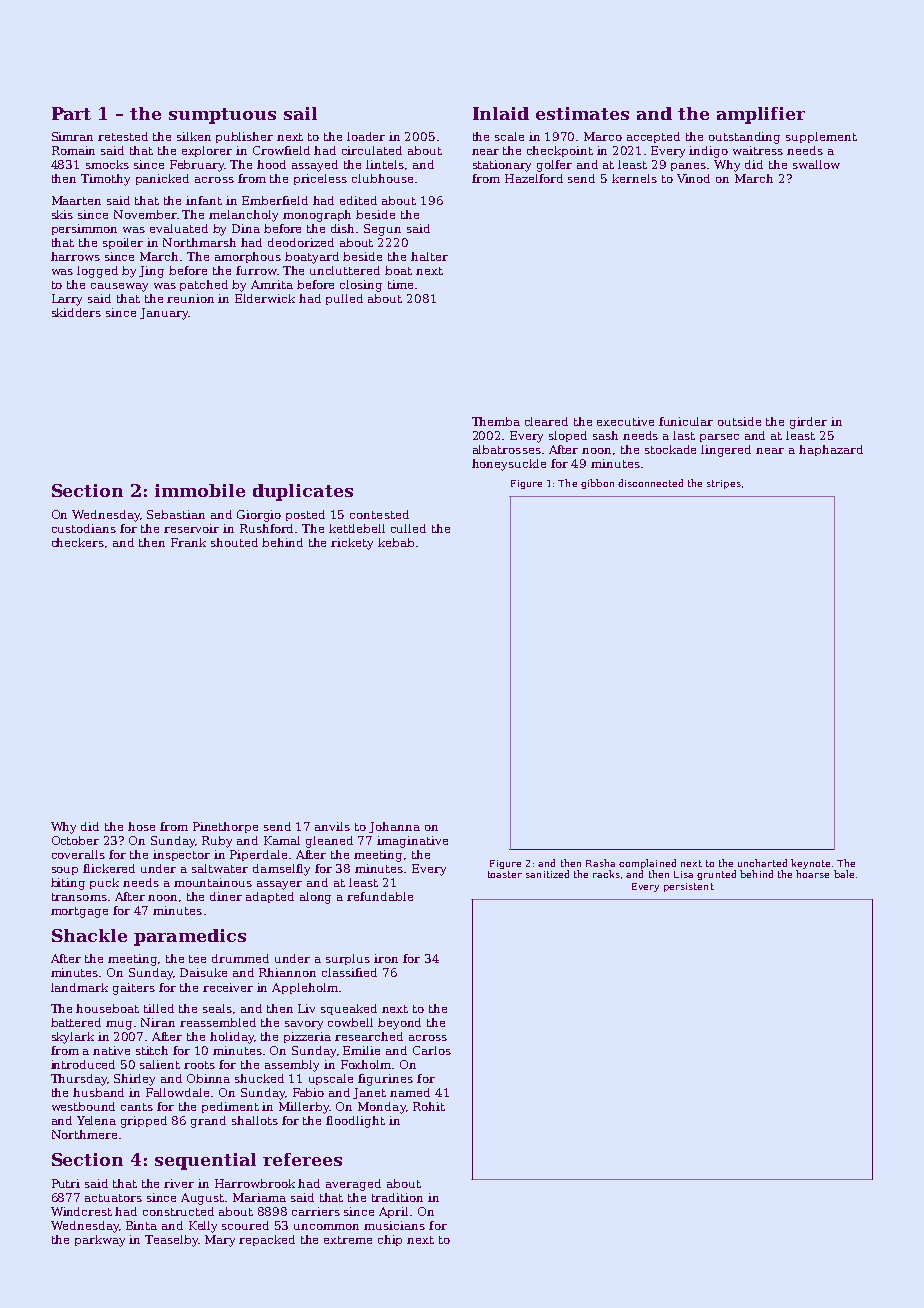 The height and width of the document is (1308, 924). I want to click on amplifier, so click(761, 115).
